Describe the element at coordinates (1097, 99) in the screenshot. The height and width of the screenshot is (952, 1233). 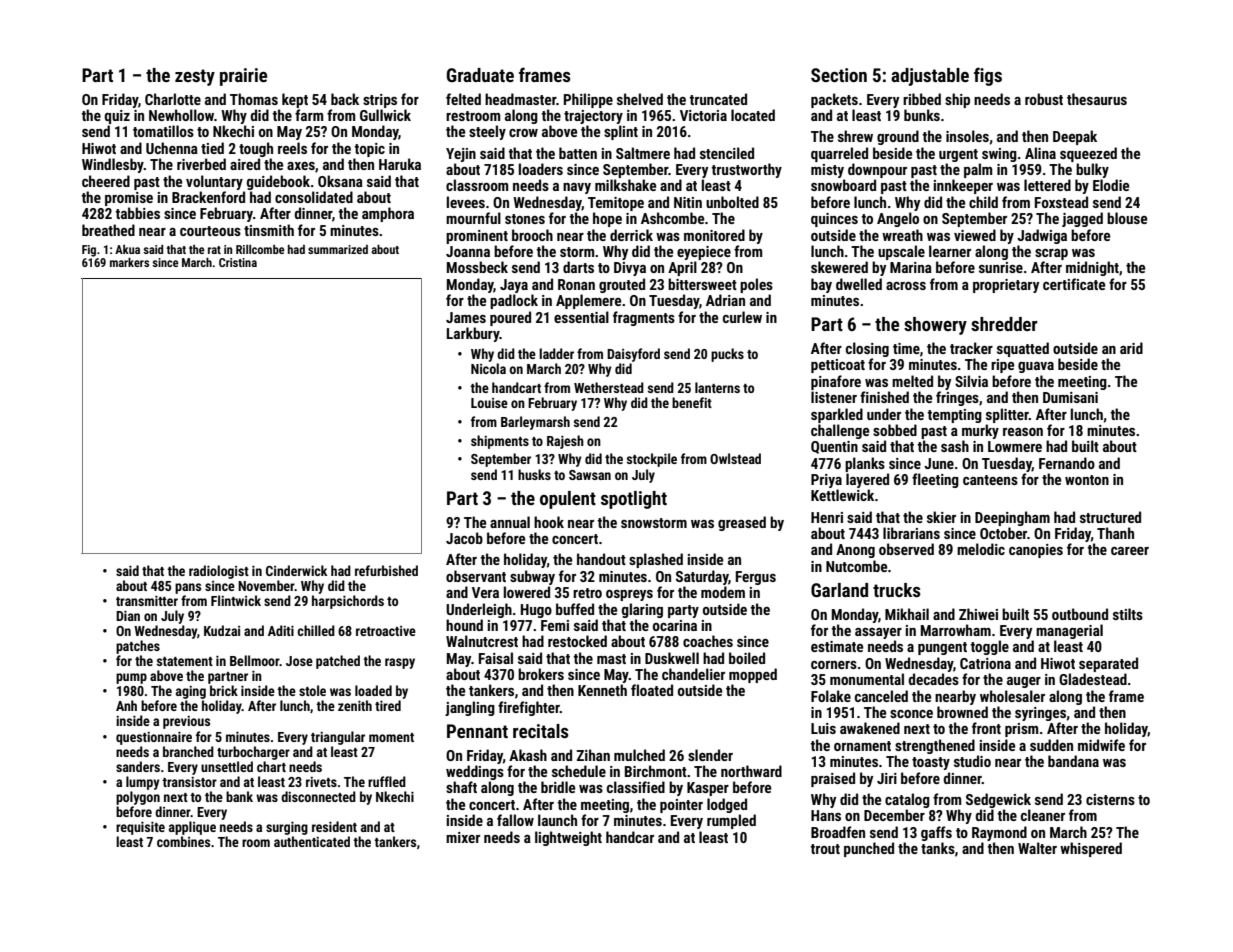
I see `thesaurus` at that location.
